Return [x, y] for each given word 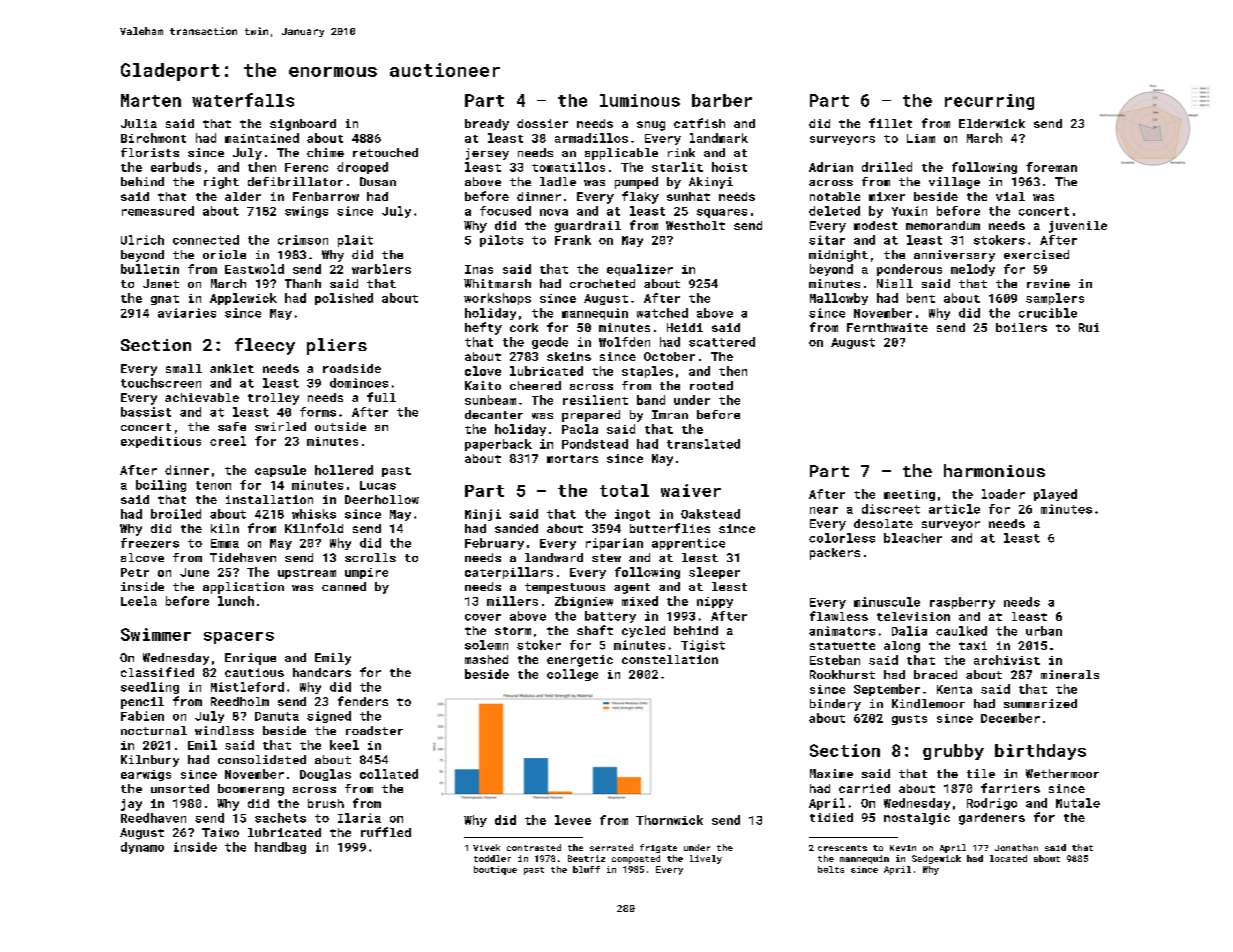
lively [706, 859]
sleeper [714, 573]
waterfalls [243, 100]
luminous [640, 100]
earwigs [146, 775]
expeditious [161, 442]
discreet [891, 509]
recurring [989, 102]
